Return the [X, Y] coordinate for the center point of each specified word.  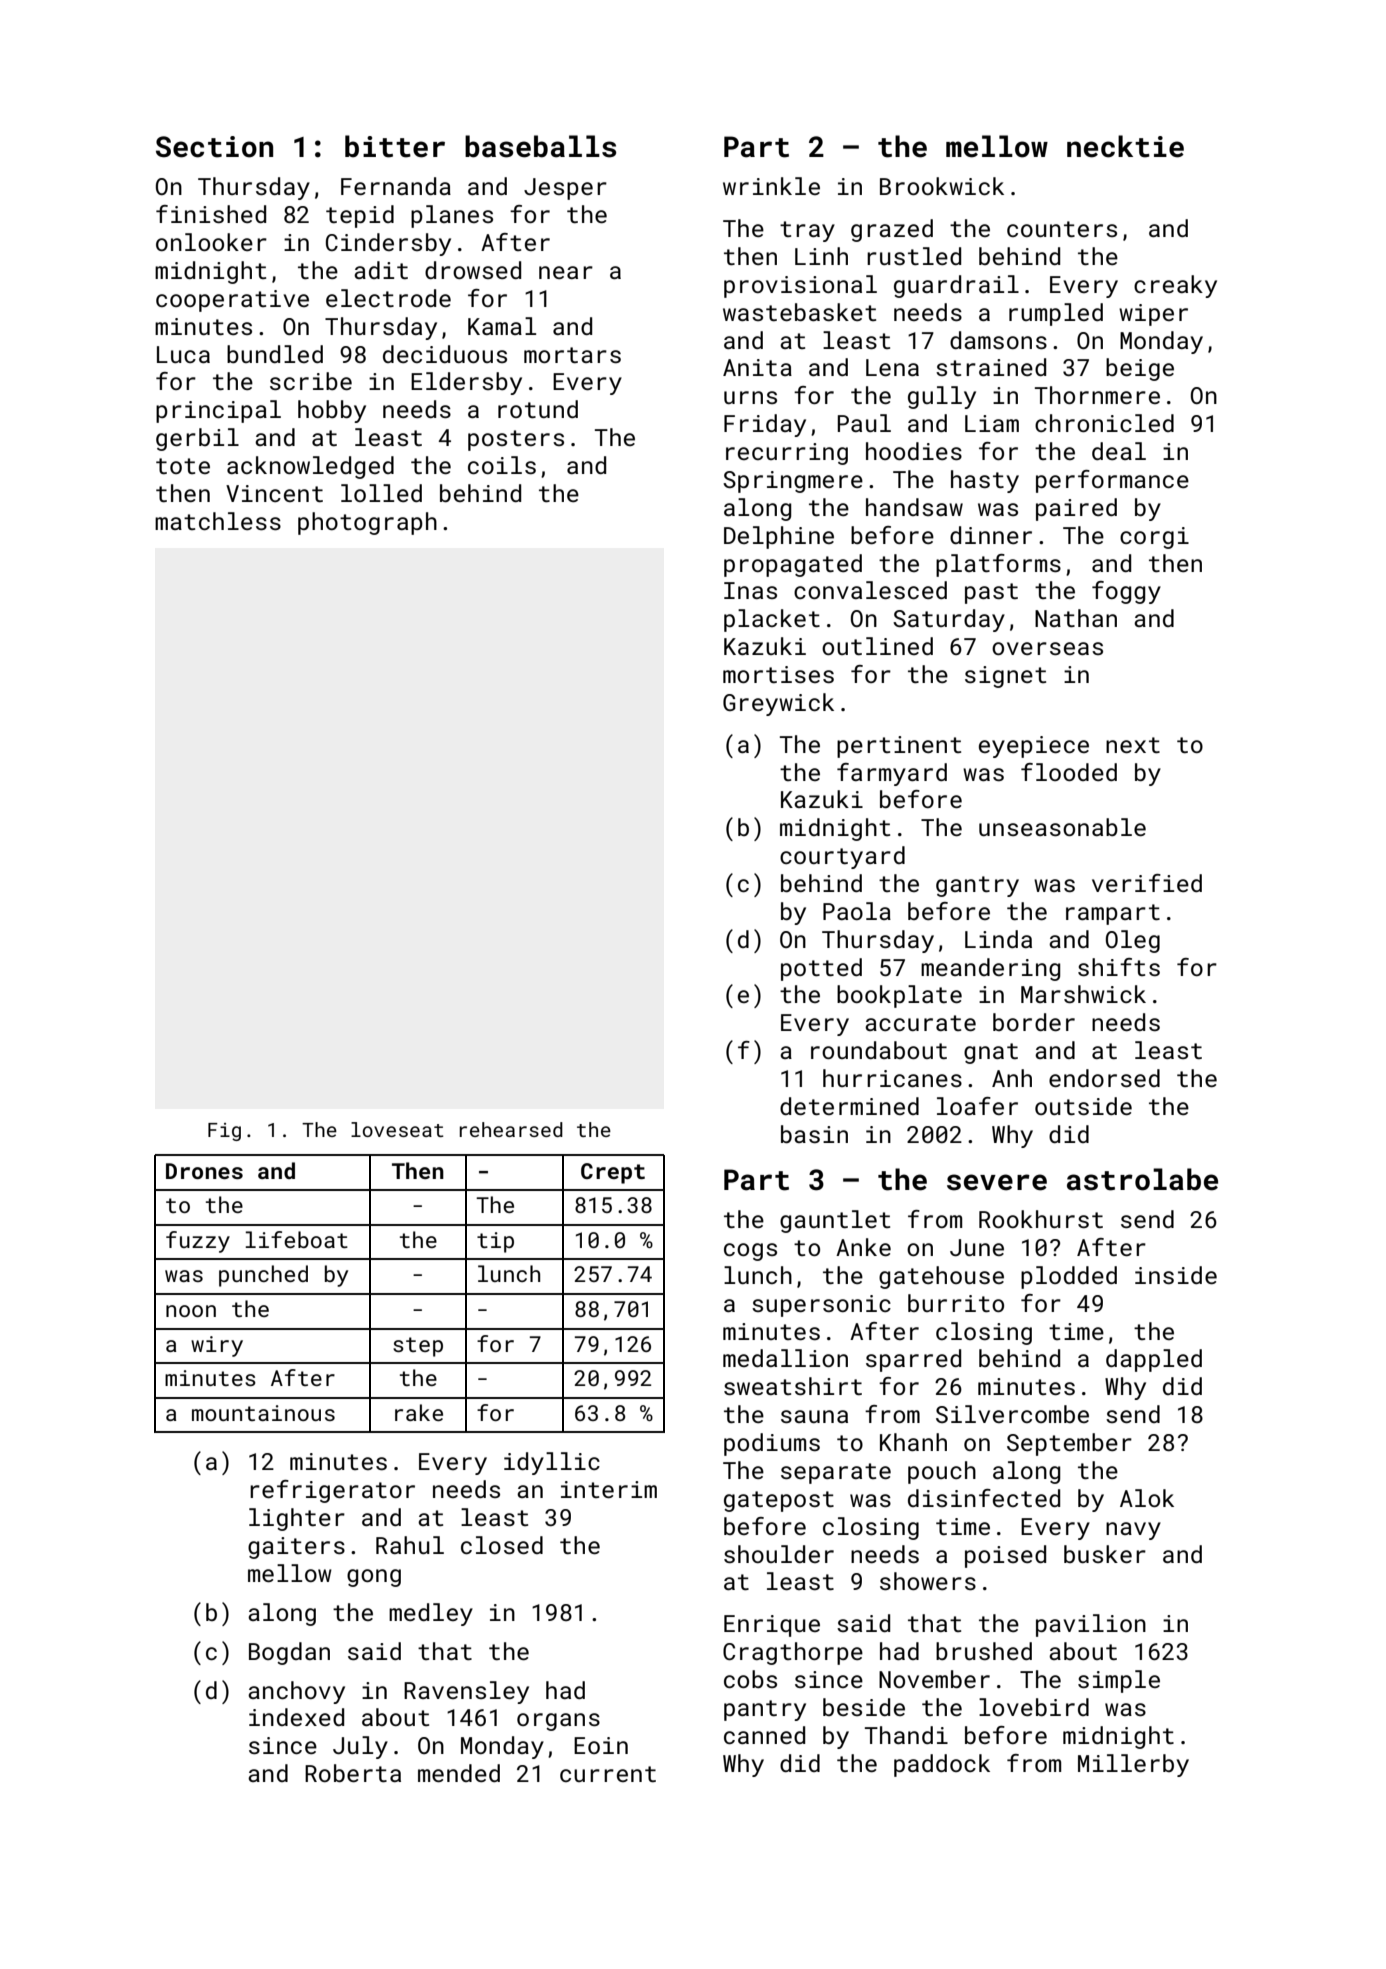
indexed [296, 1717]
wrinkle [771, 186]
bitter [395, 146]
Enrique [772, 1626]
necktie [1125, 146]
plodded [1069, 1277]
